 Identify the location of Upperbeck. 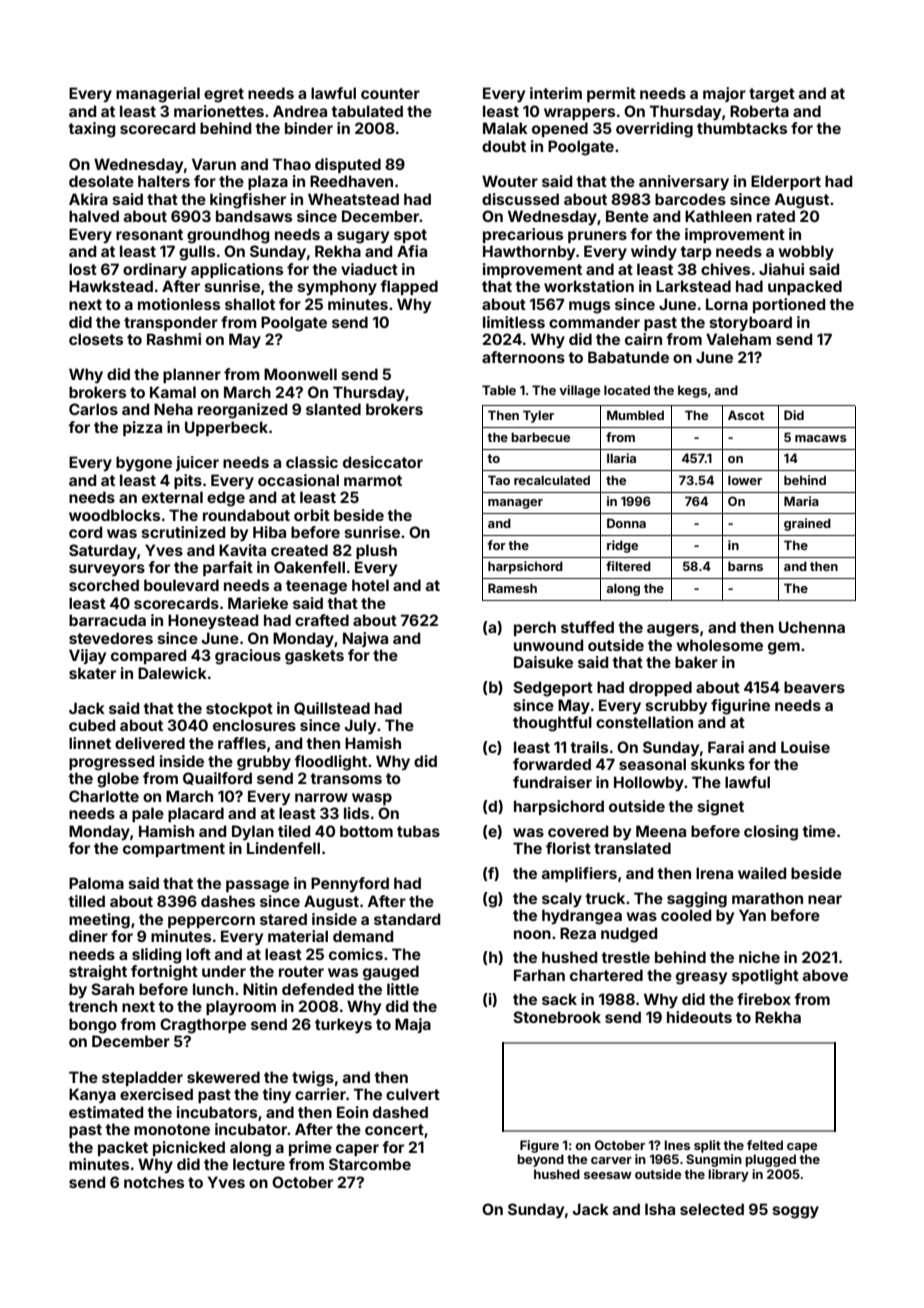
(226, 428).
